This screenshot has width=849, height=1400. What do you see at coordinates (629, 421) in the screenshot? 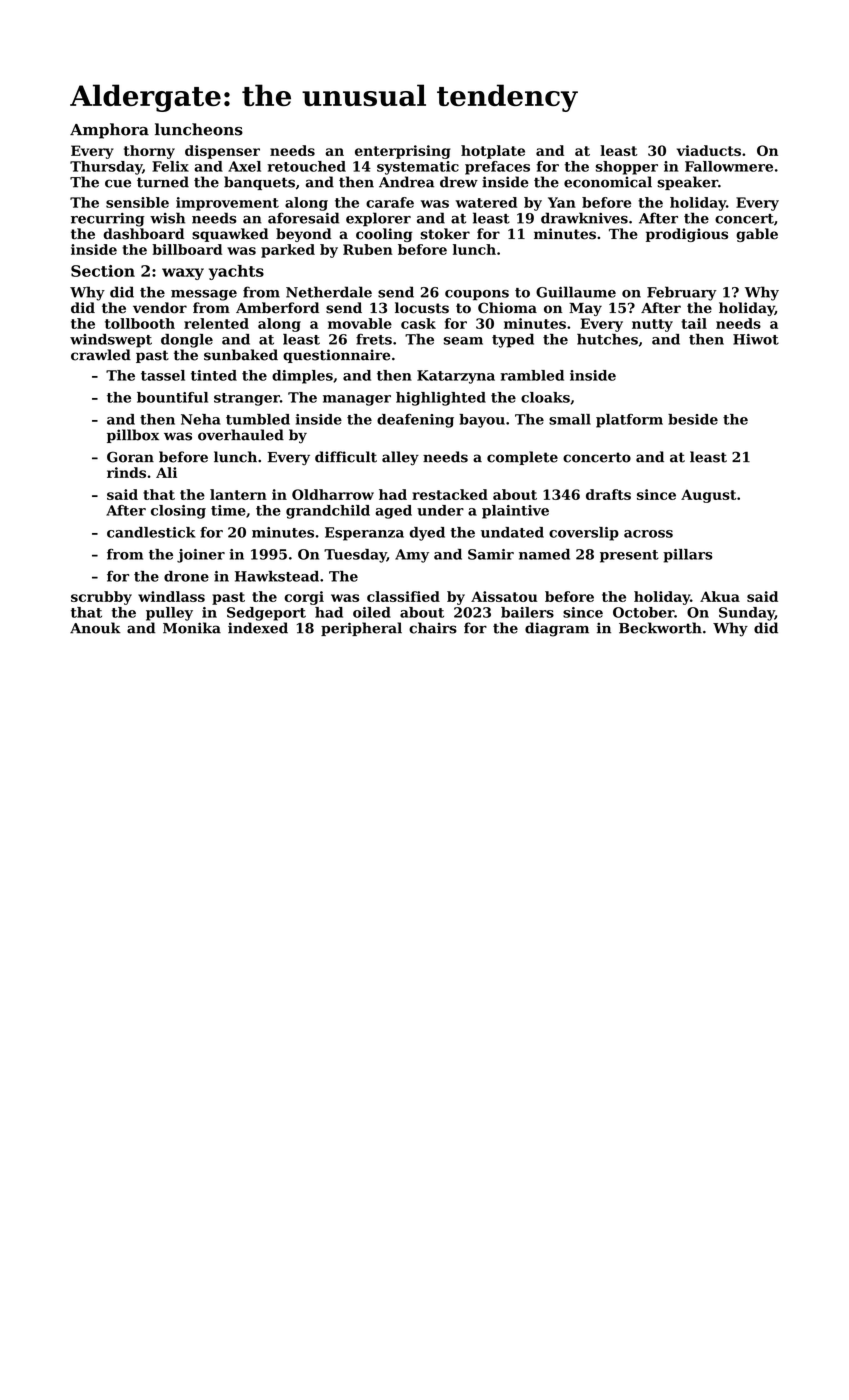
I see `platform` at bounding box center [629, 421].
